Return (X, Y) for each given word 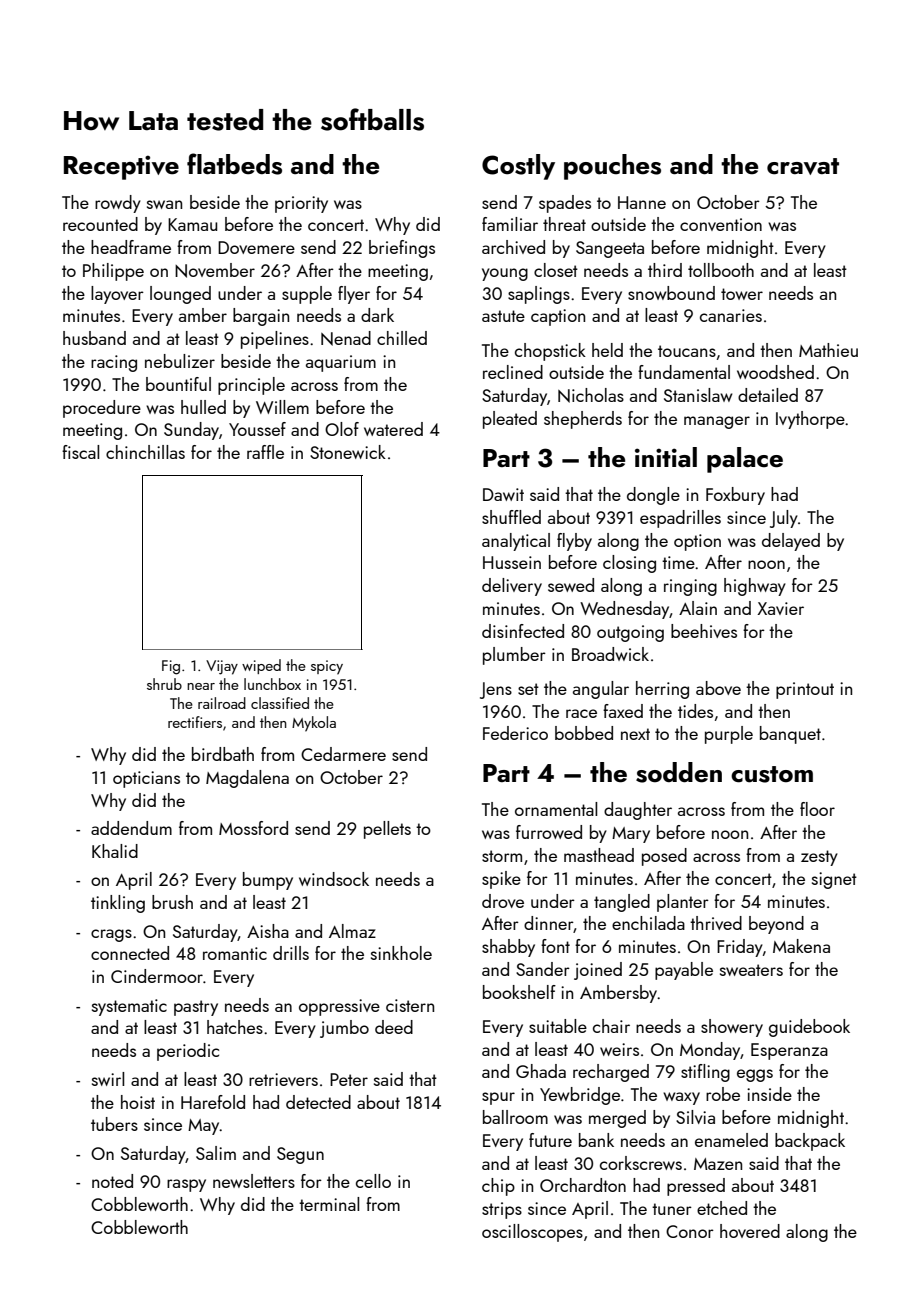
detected (318, 1102)
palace (745, 460)
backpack (810, 1142)
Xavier (780, 608)
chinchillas (145, 452)
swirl (108, 1079)
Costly (518, 167)
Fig (171, 667)
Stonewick (348, 452)
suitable (558, 1026)
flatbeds (234, 164)
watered (393, 429)
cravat (803, 166)
